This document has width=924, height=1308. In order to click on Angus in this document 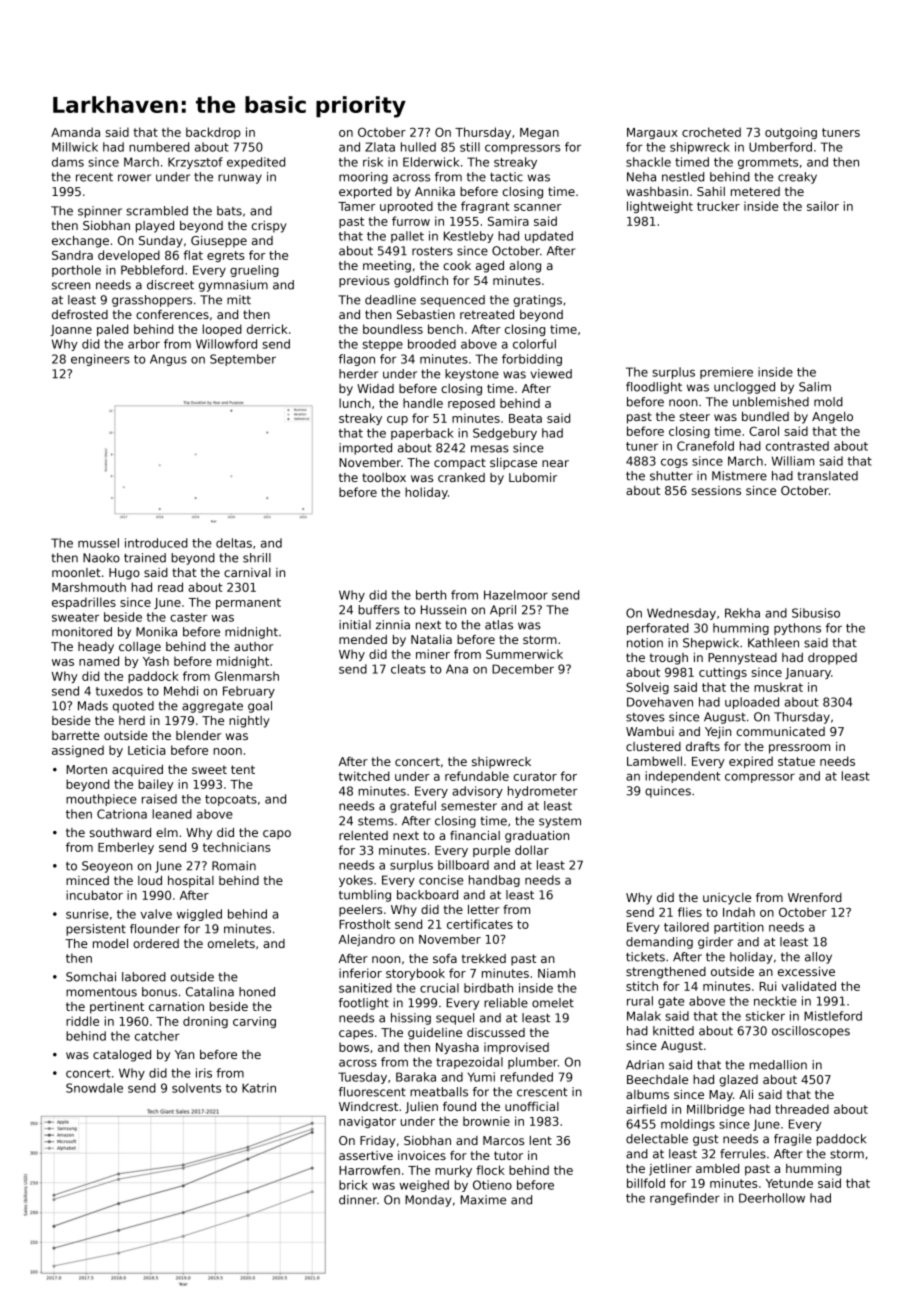, I will do `click(168, 360)`.
